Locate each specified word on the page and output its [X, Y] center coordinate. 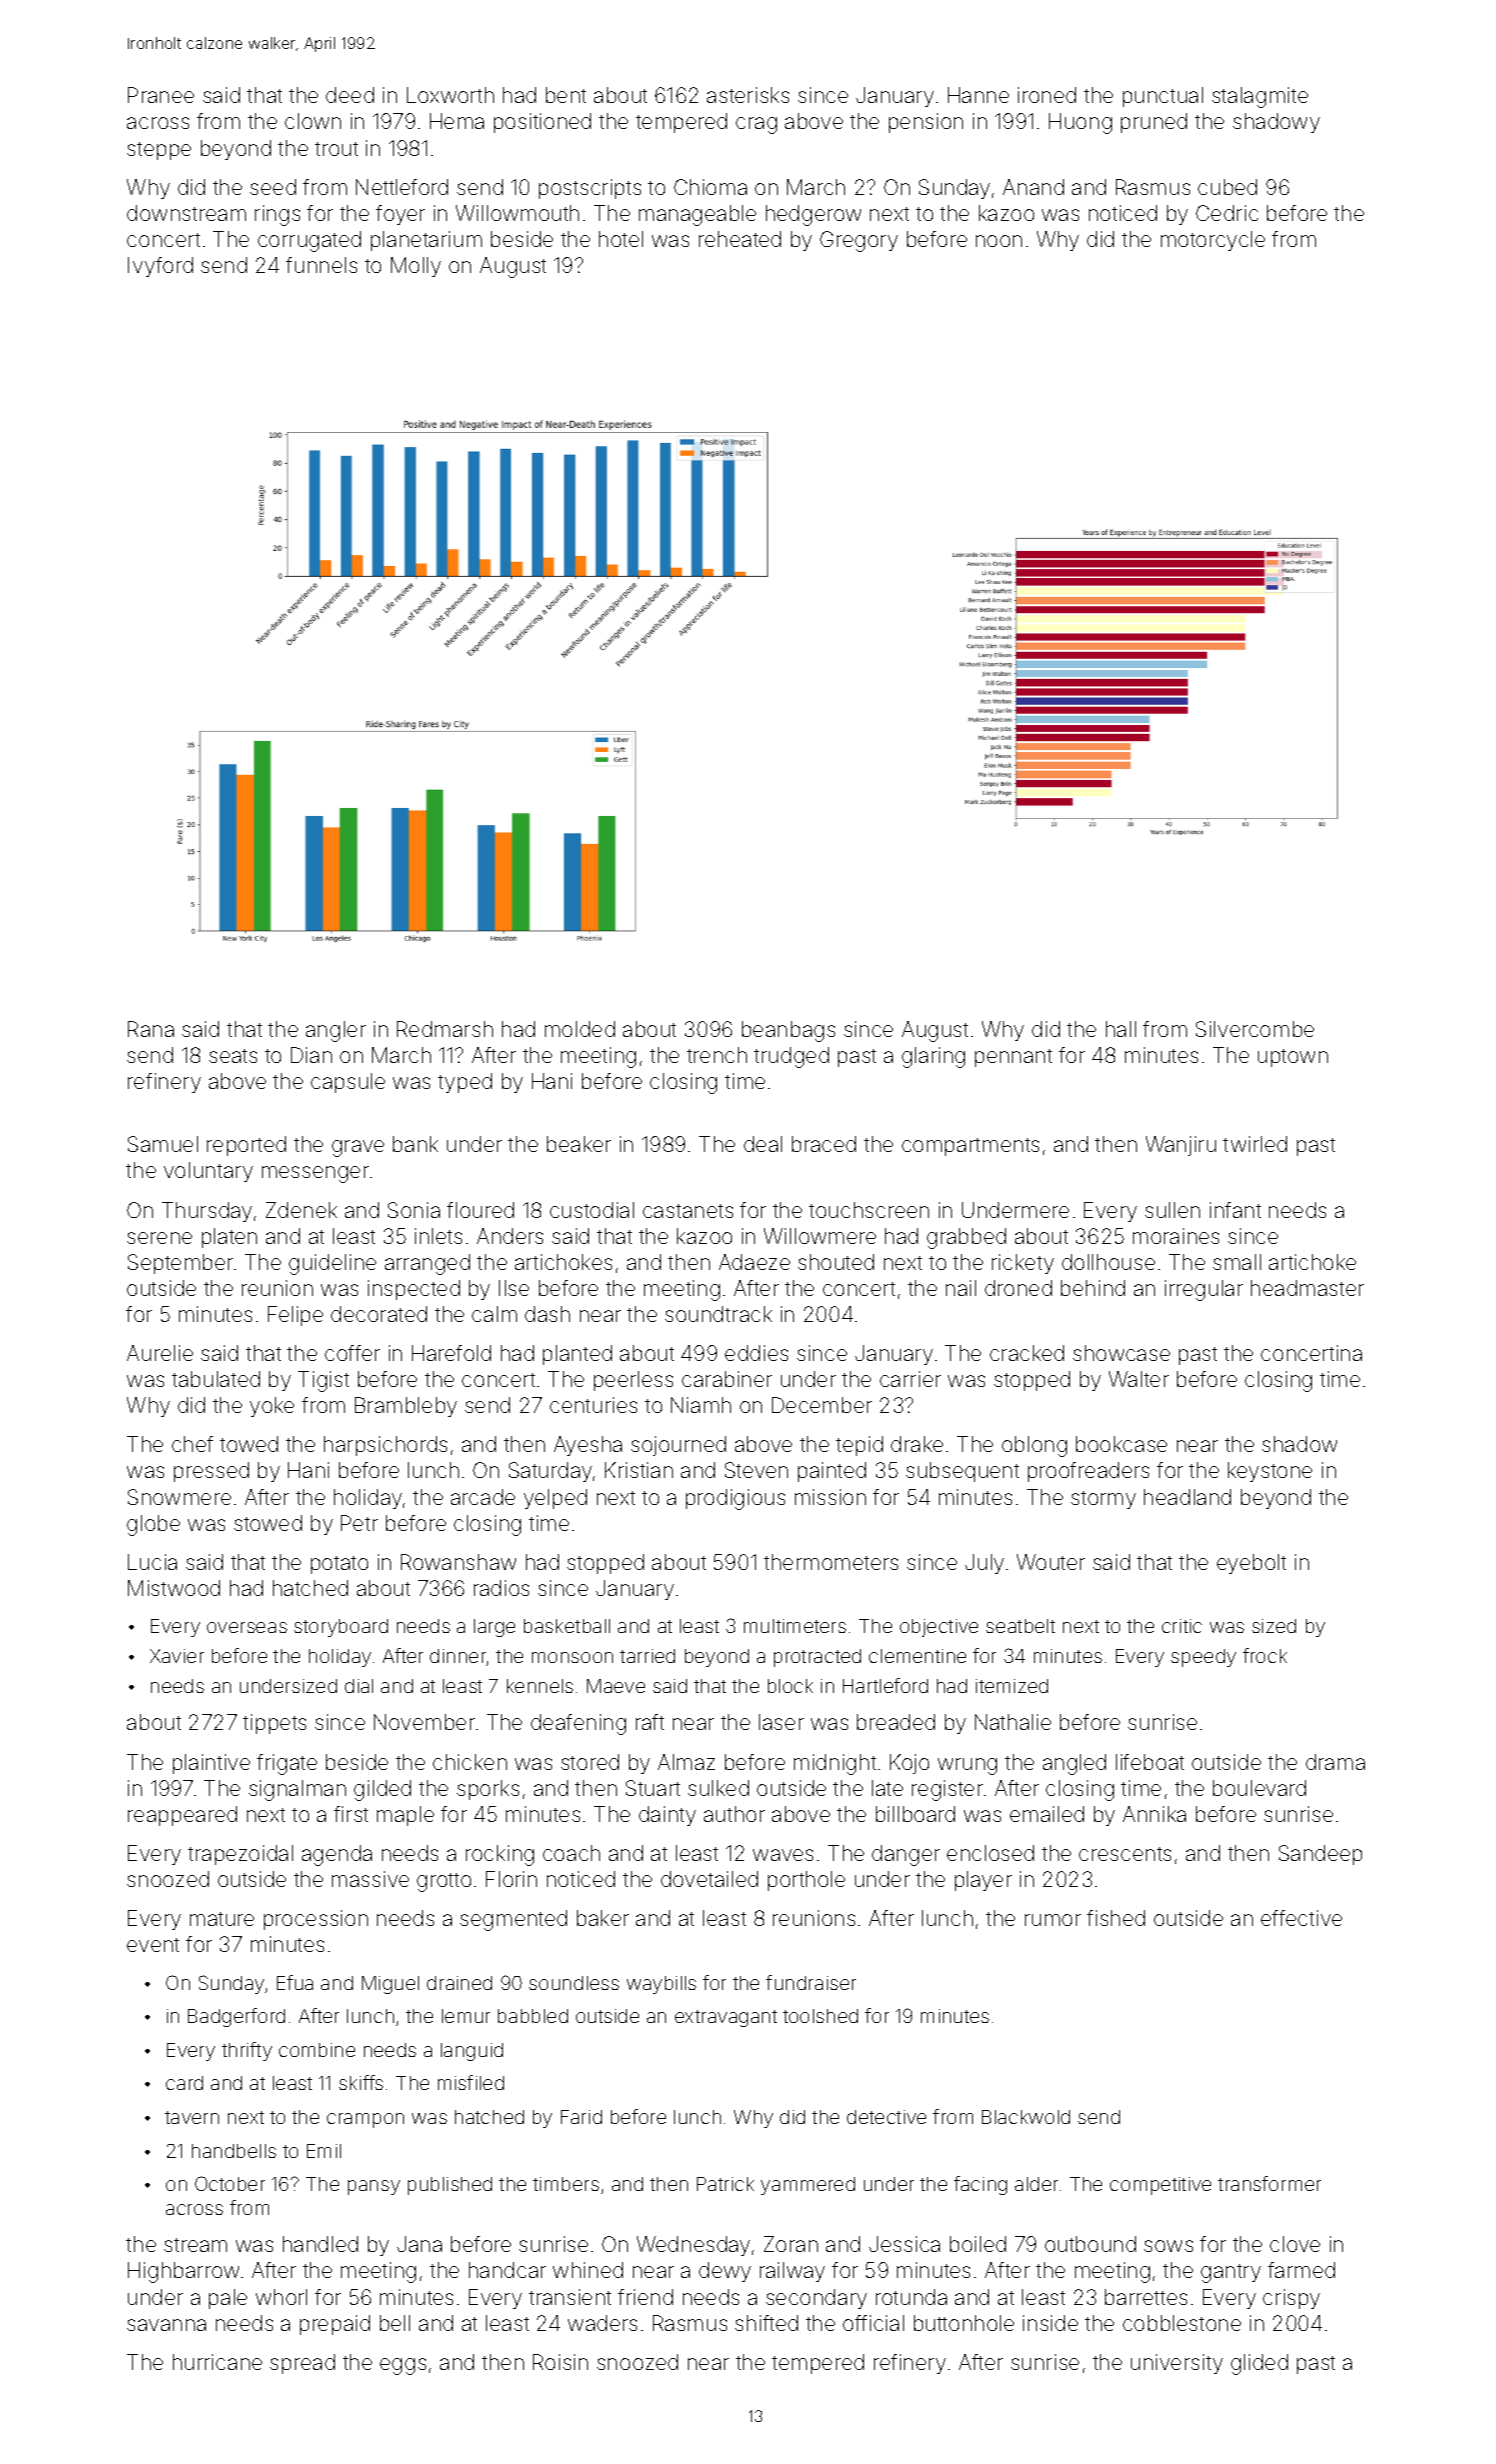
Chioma [710, 187]
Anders [510, 1236]
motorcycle [1213, 241]
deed [350, 95]
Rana [151, 1029]
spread [302, 2364]
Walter [1139, 1379]
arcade [483, 1497]
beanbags [788, 1031]
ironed [1047, 95]
